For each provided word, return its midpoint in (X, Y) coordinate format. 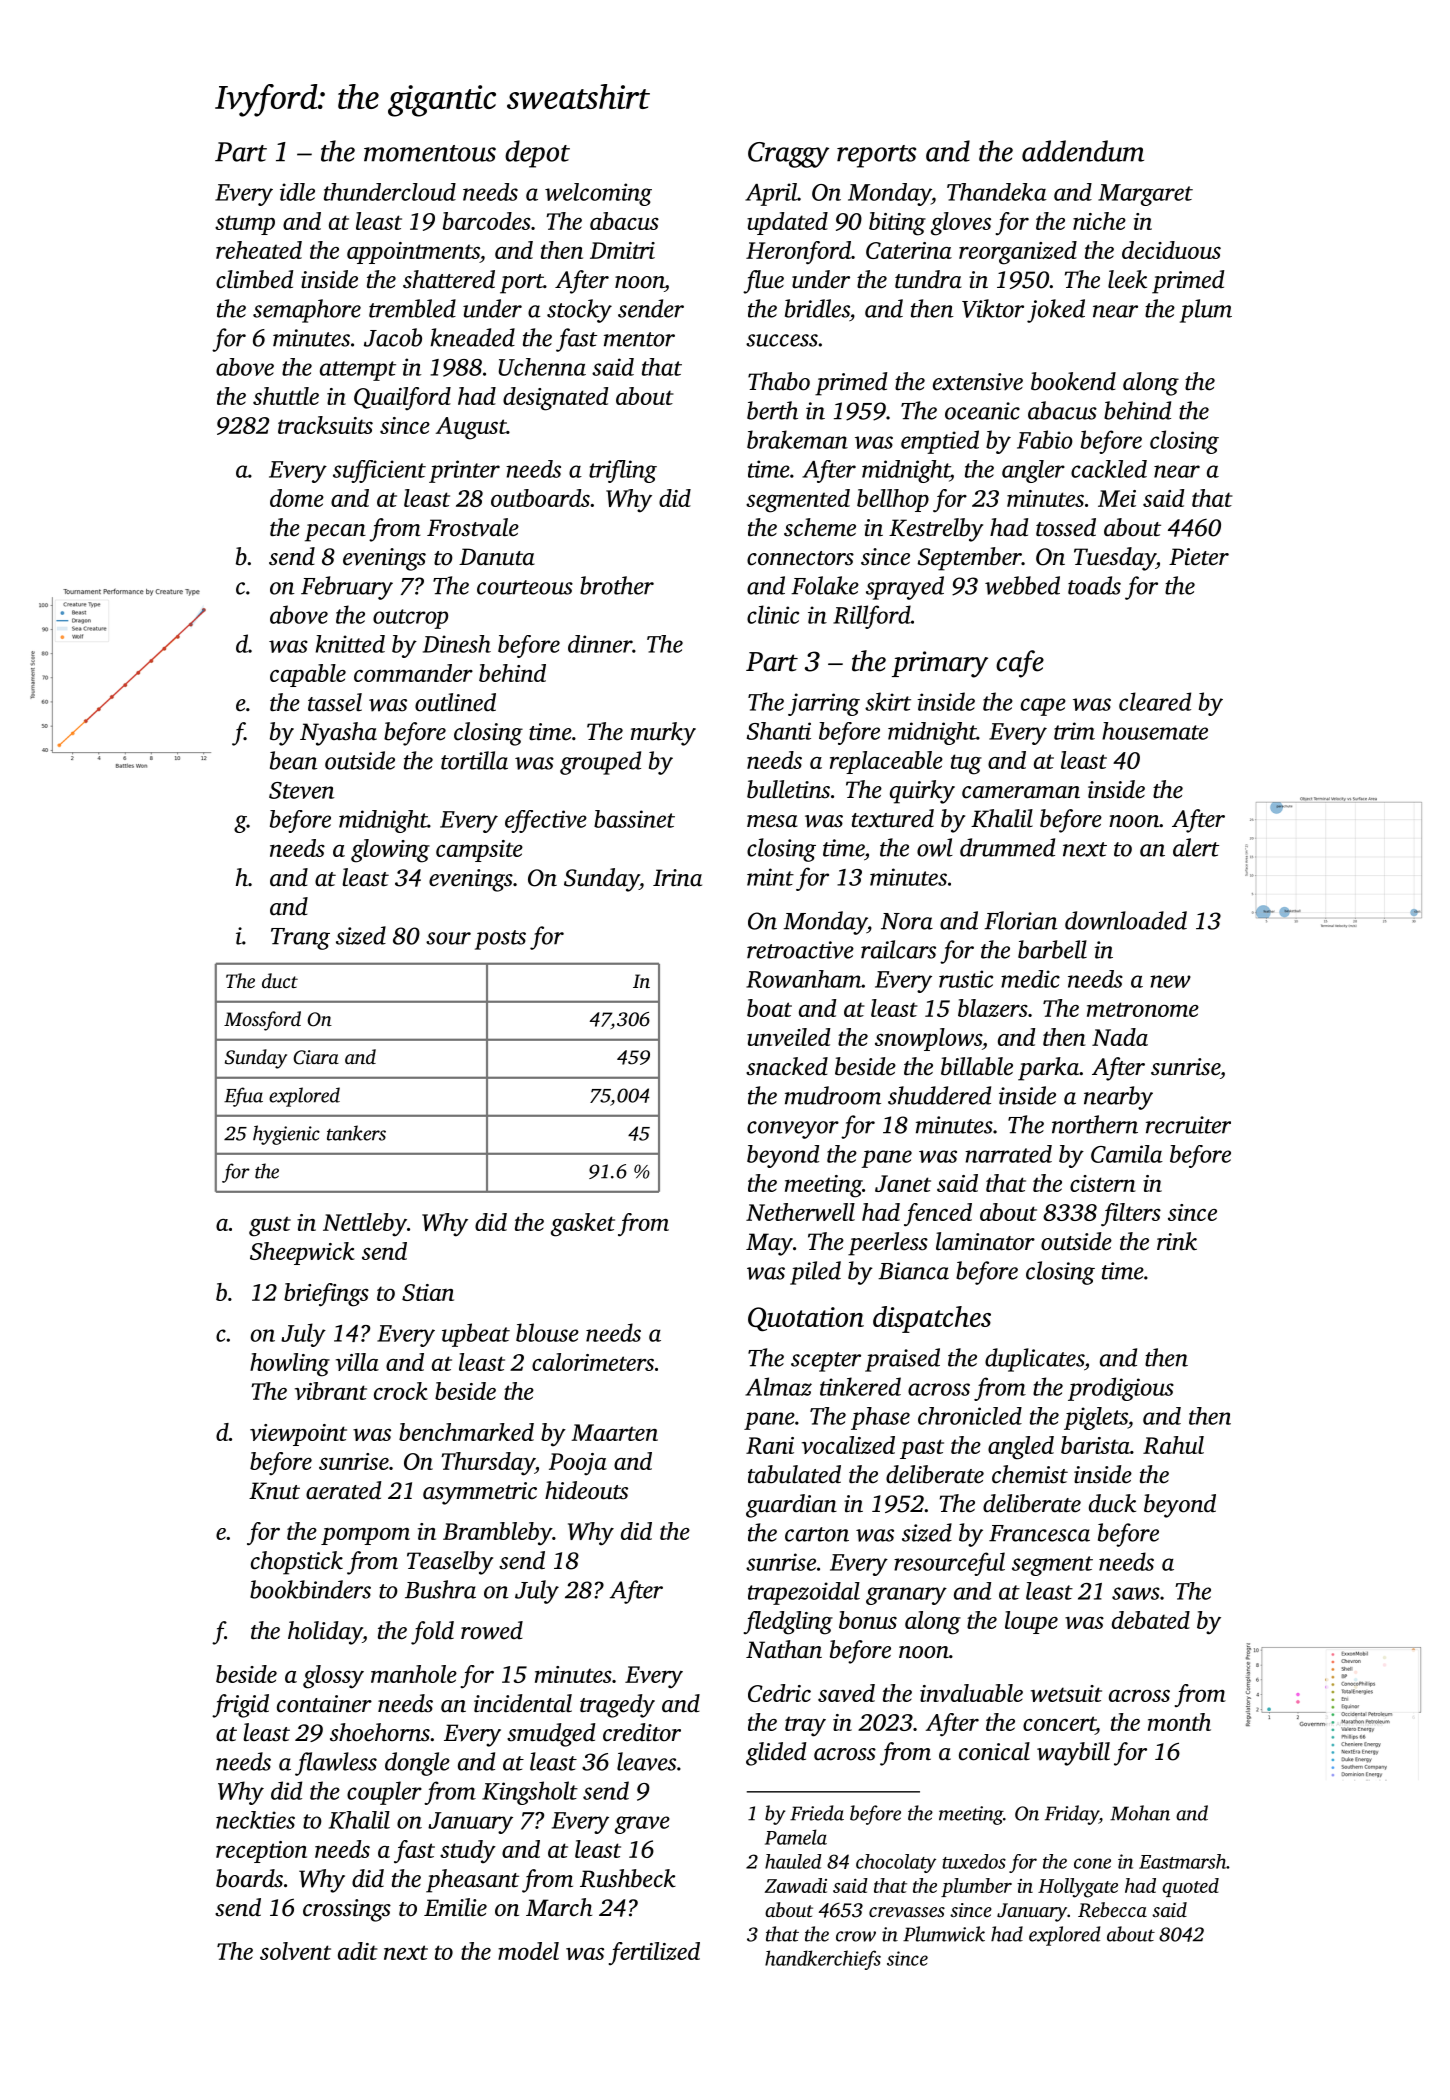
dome (297, 498)
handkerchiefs (823, 1960)
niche (1099, 221)
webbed (1022, 585)
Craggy (788, 155)
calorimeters (593, 1362)
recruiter (1188, 1125)
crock (401, 1391)
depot (537, 154)
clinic (773, 614)
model (528, 1951)
